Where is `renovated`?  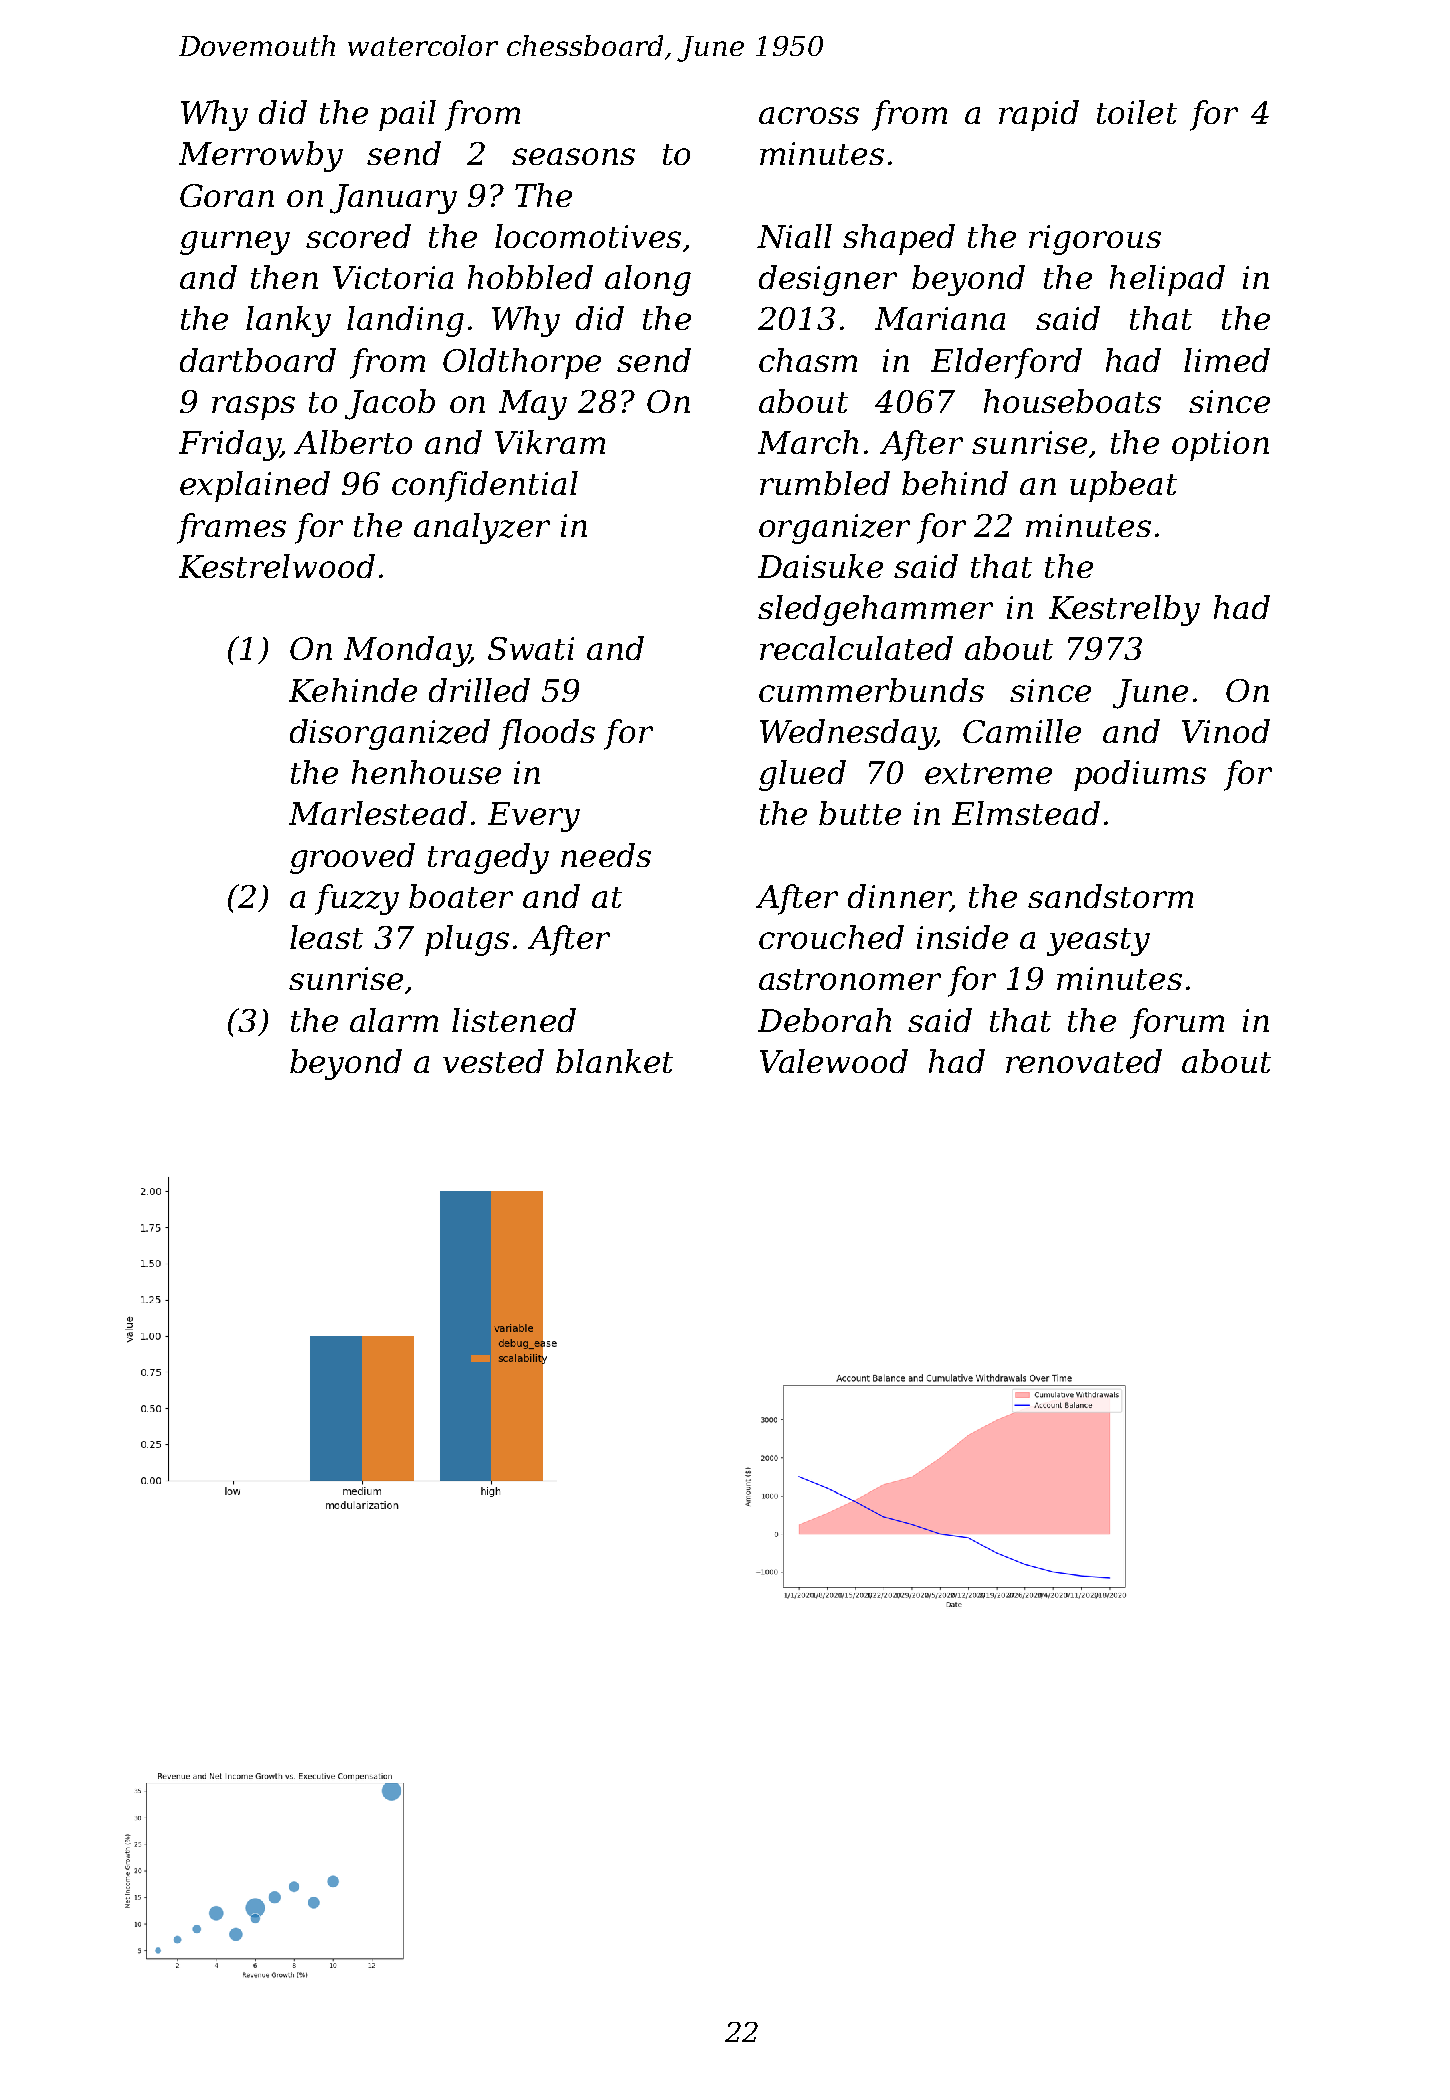
renovated is located at coordinates (1084, 1061).
